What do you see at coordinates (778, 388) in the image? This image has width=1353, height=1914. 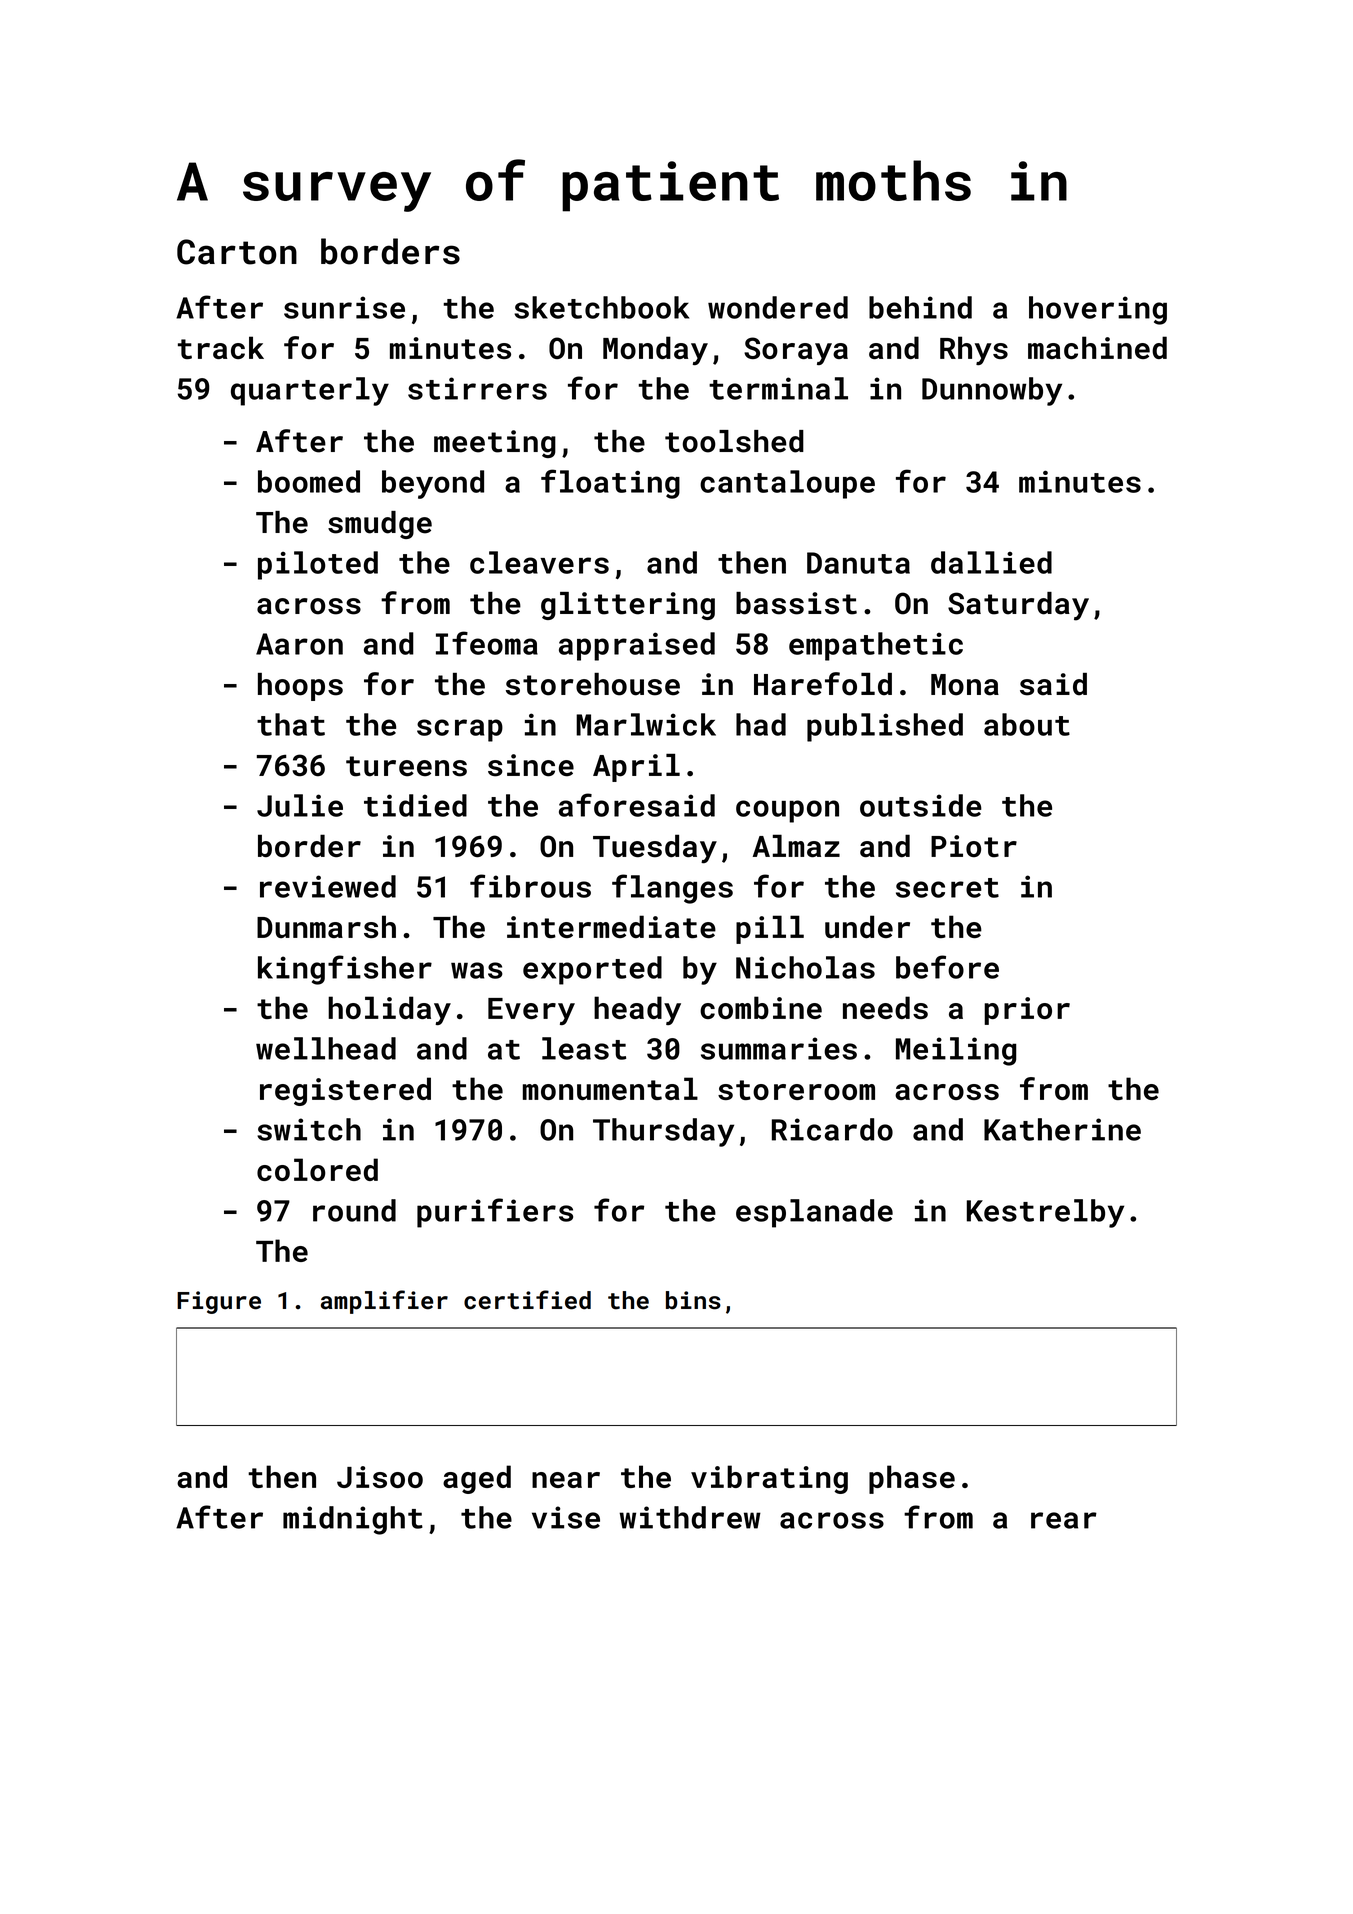 I see `terminal` at bounding box center [778, 388].
